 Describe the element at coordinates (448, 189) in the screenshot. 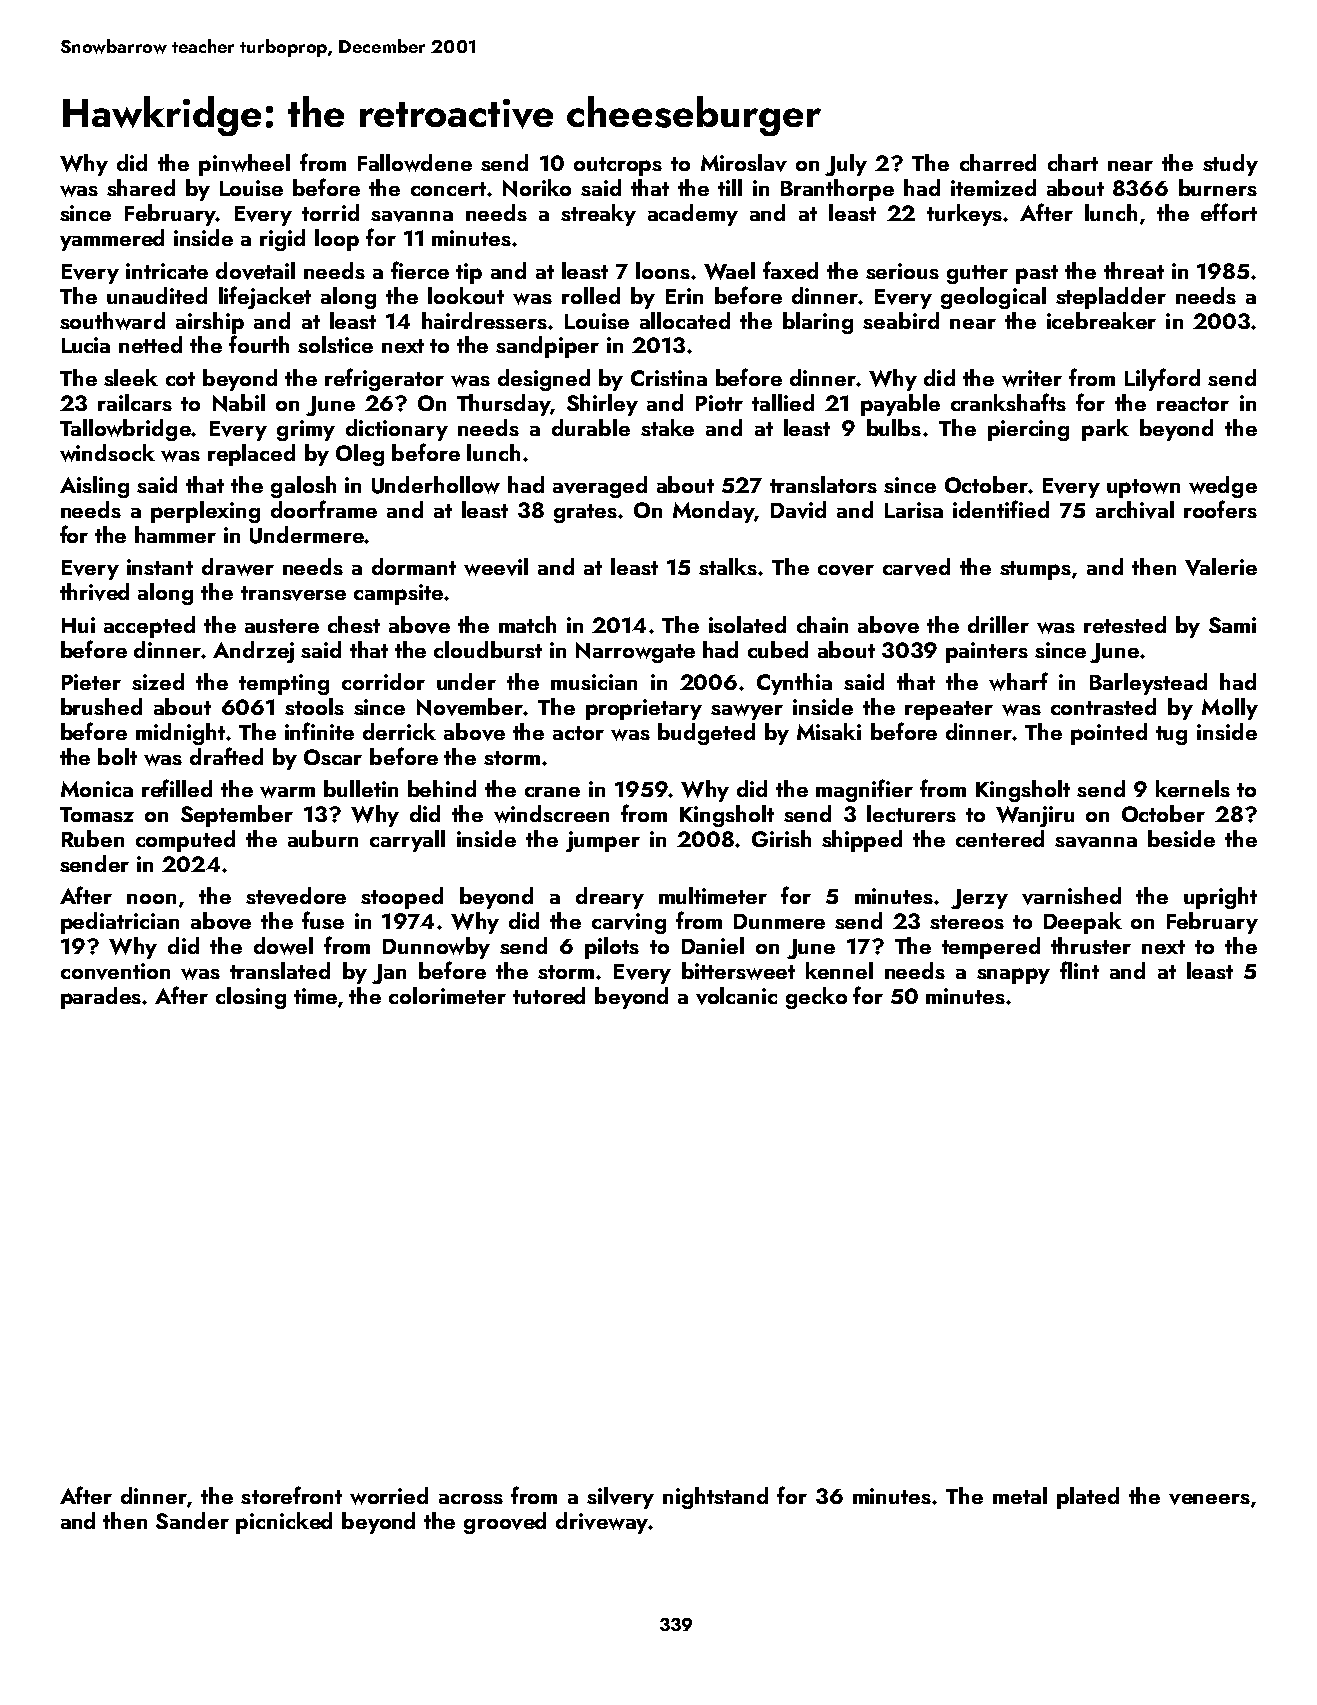

I see `concert` at that location.
